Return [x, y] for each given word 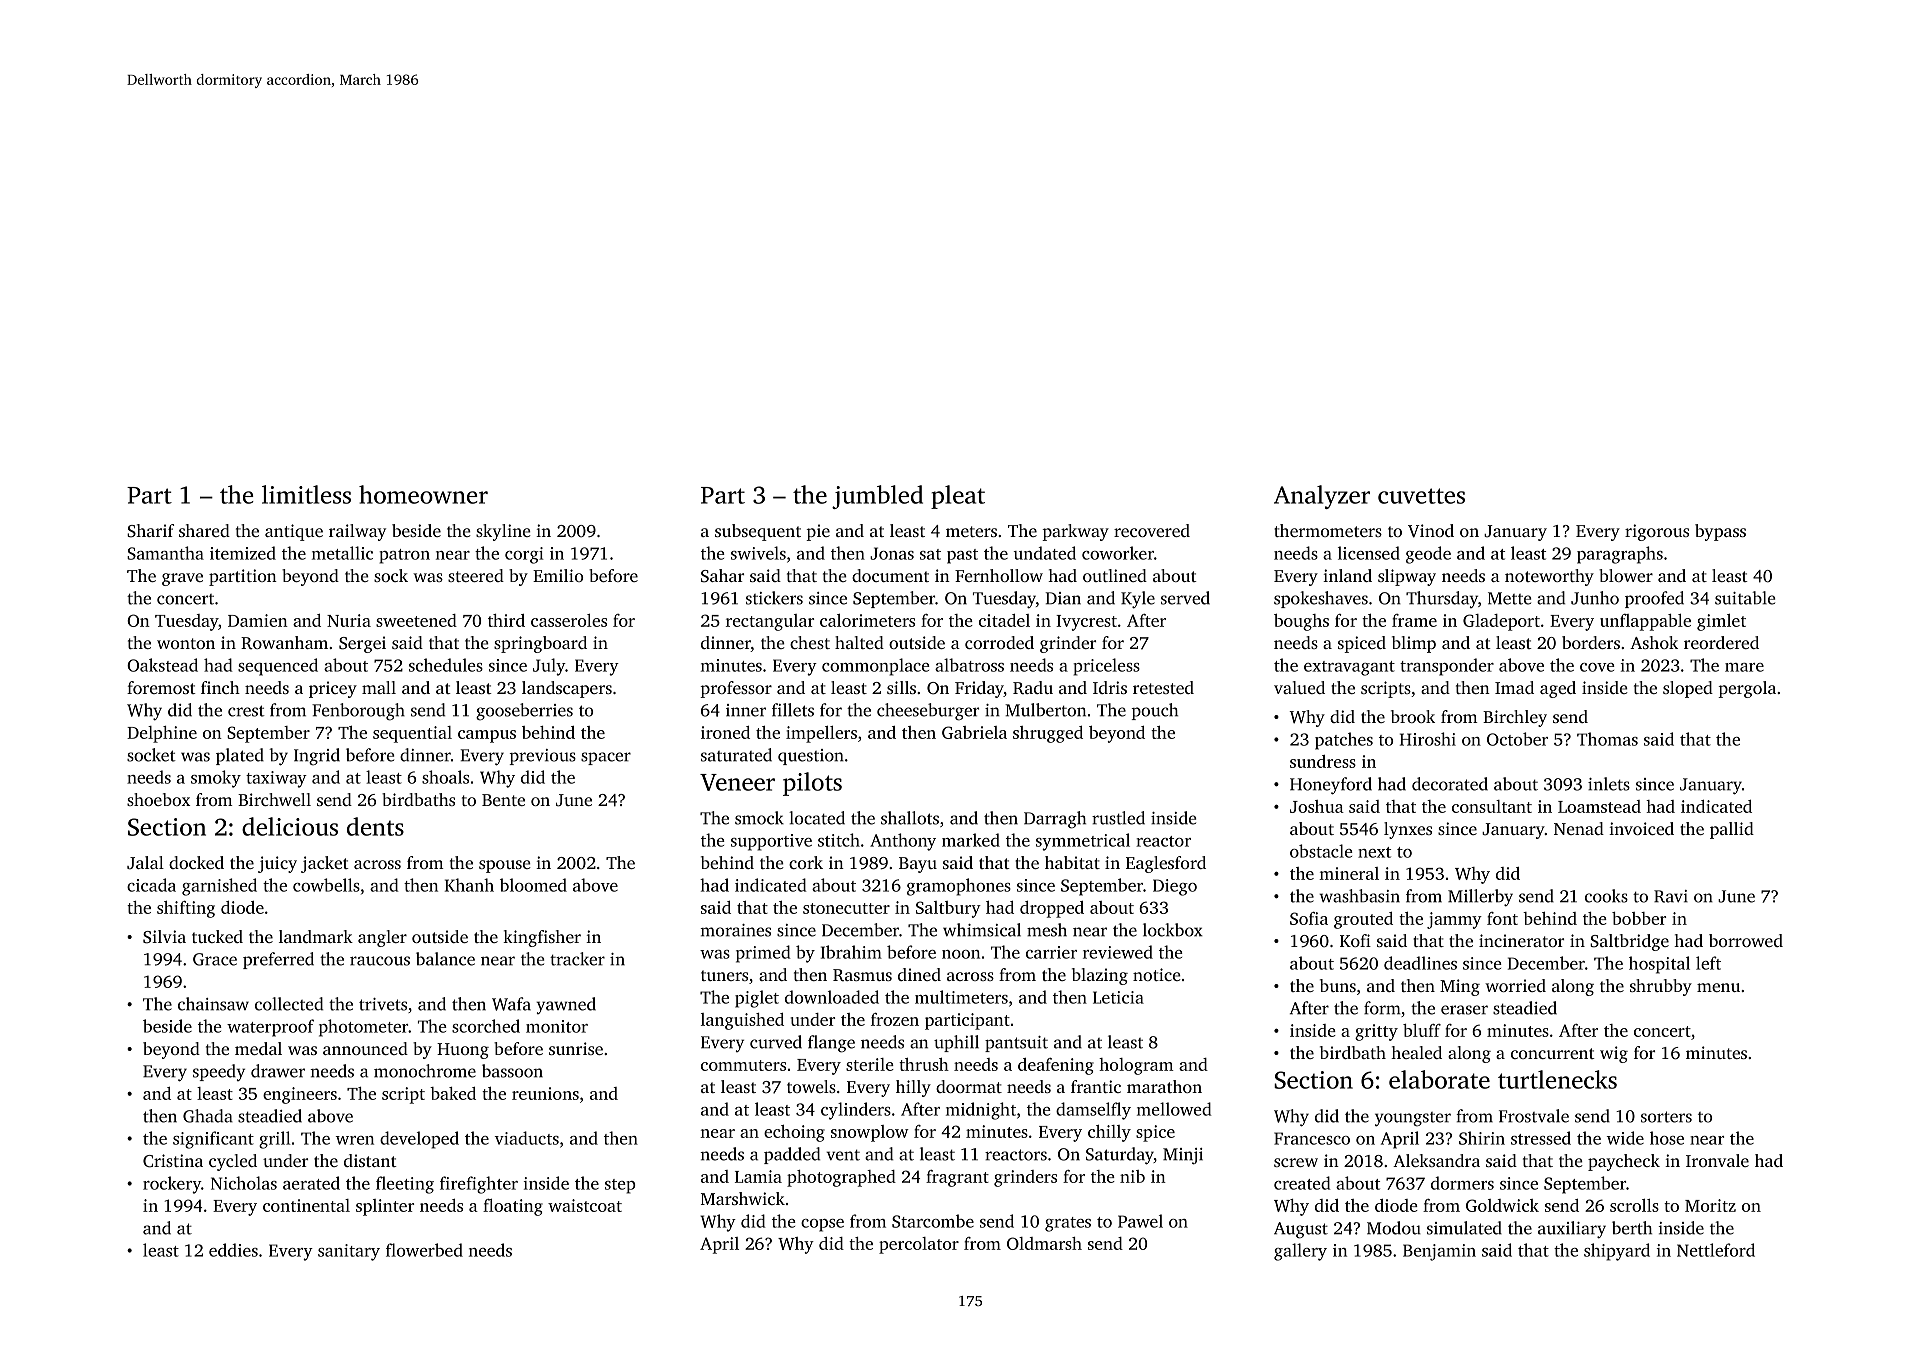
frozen [895, 1019]
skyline [503, 532]
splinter [385, 1207]
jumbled [877, 497]
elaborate [1439, 1079]
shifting [186, 909]
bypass [1720, 532]
